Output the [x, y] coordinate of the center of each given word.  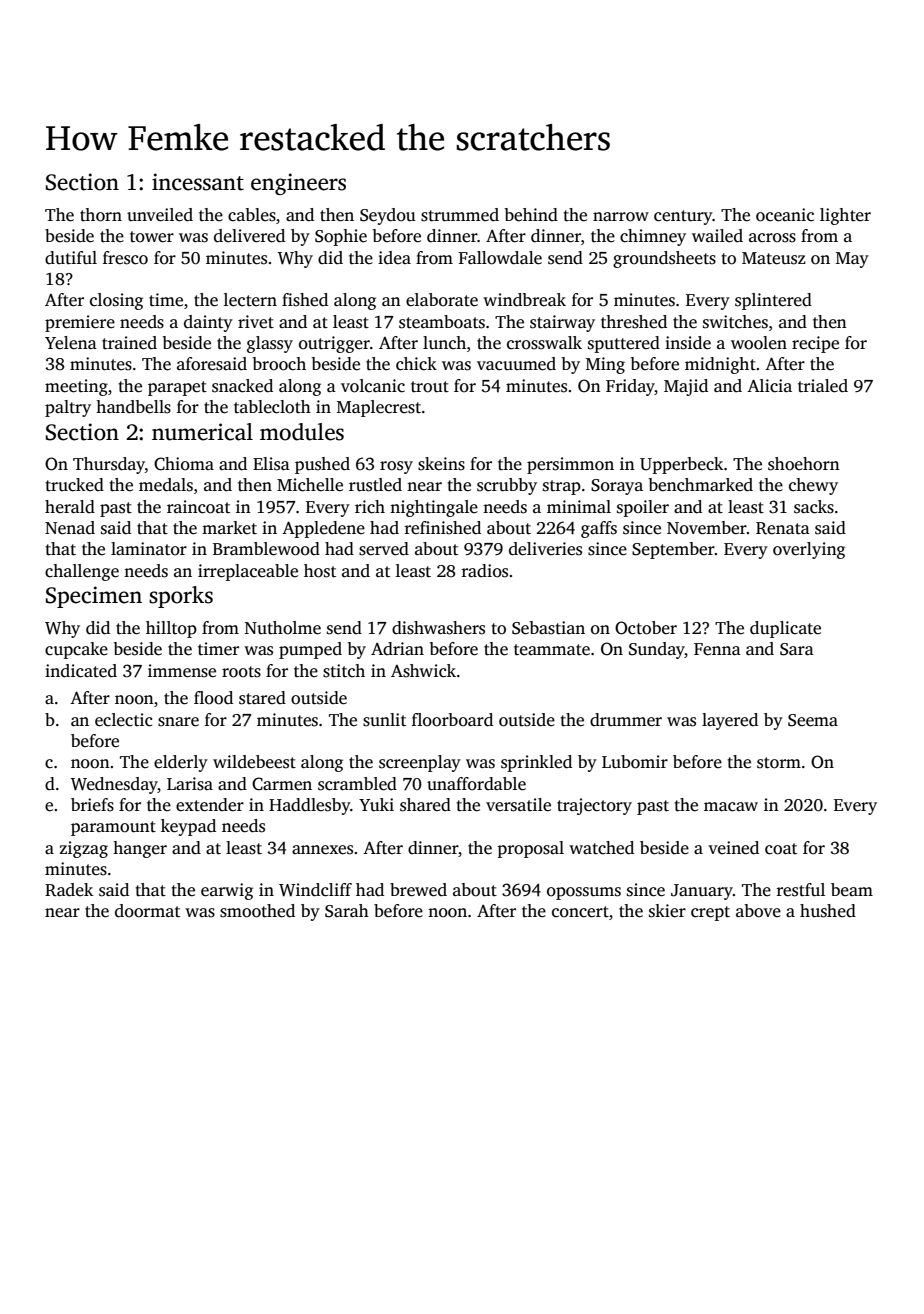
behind [531, 215]
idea [394, 258]
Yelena [71, 343]
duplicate [785, 629]
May [852, 260]
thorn [101, 215]
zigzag [84, 849]
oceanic [785, 215]
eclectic [123, 720]
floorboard [452, 720]
